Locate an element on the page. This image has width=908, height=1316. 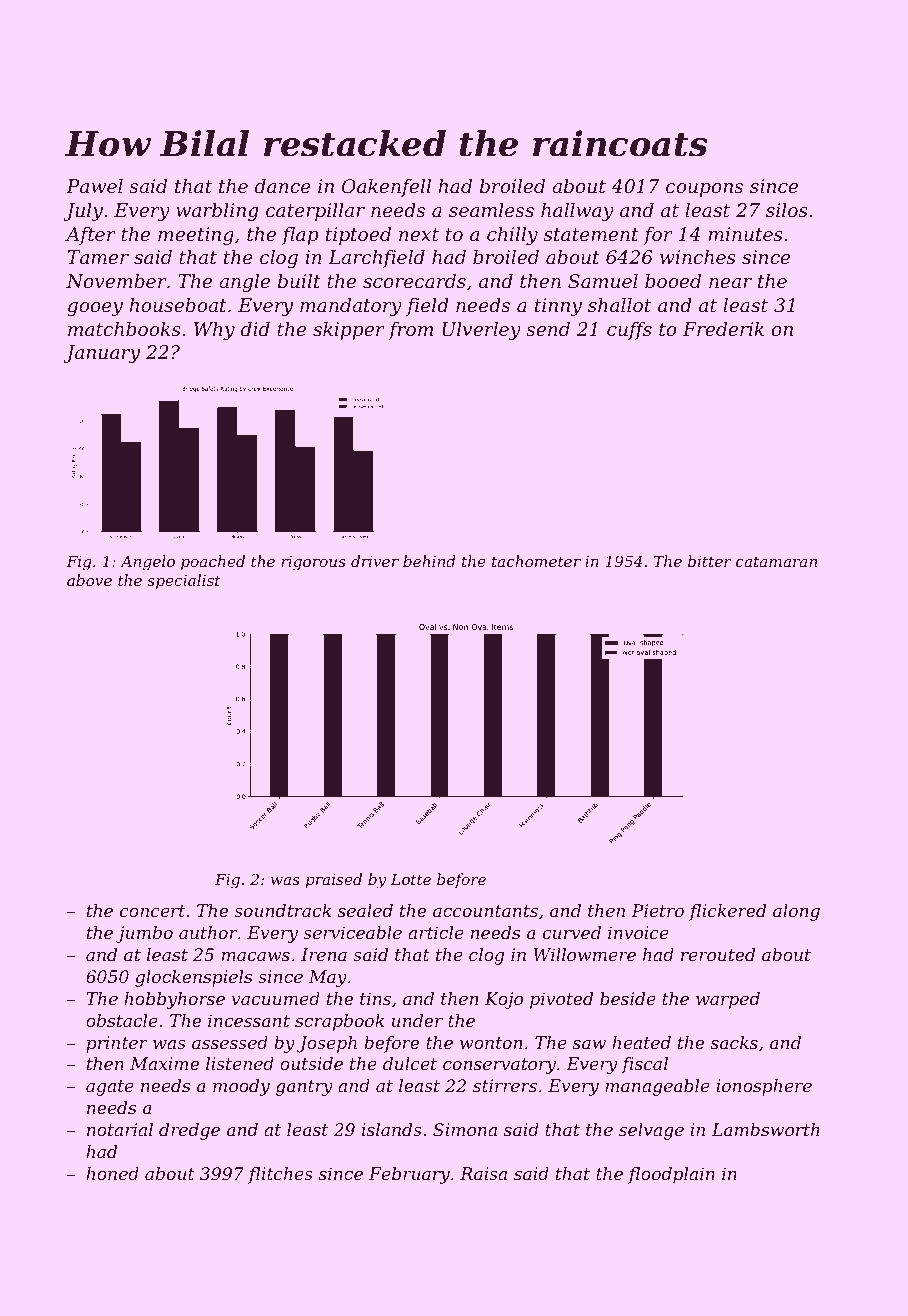
bitter is located at coordinates (709, 561).
